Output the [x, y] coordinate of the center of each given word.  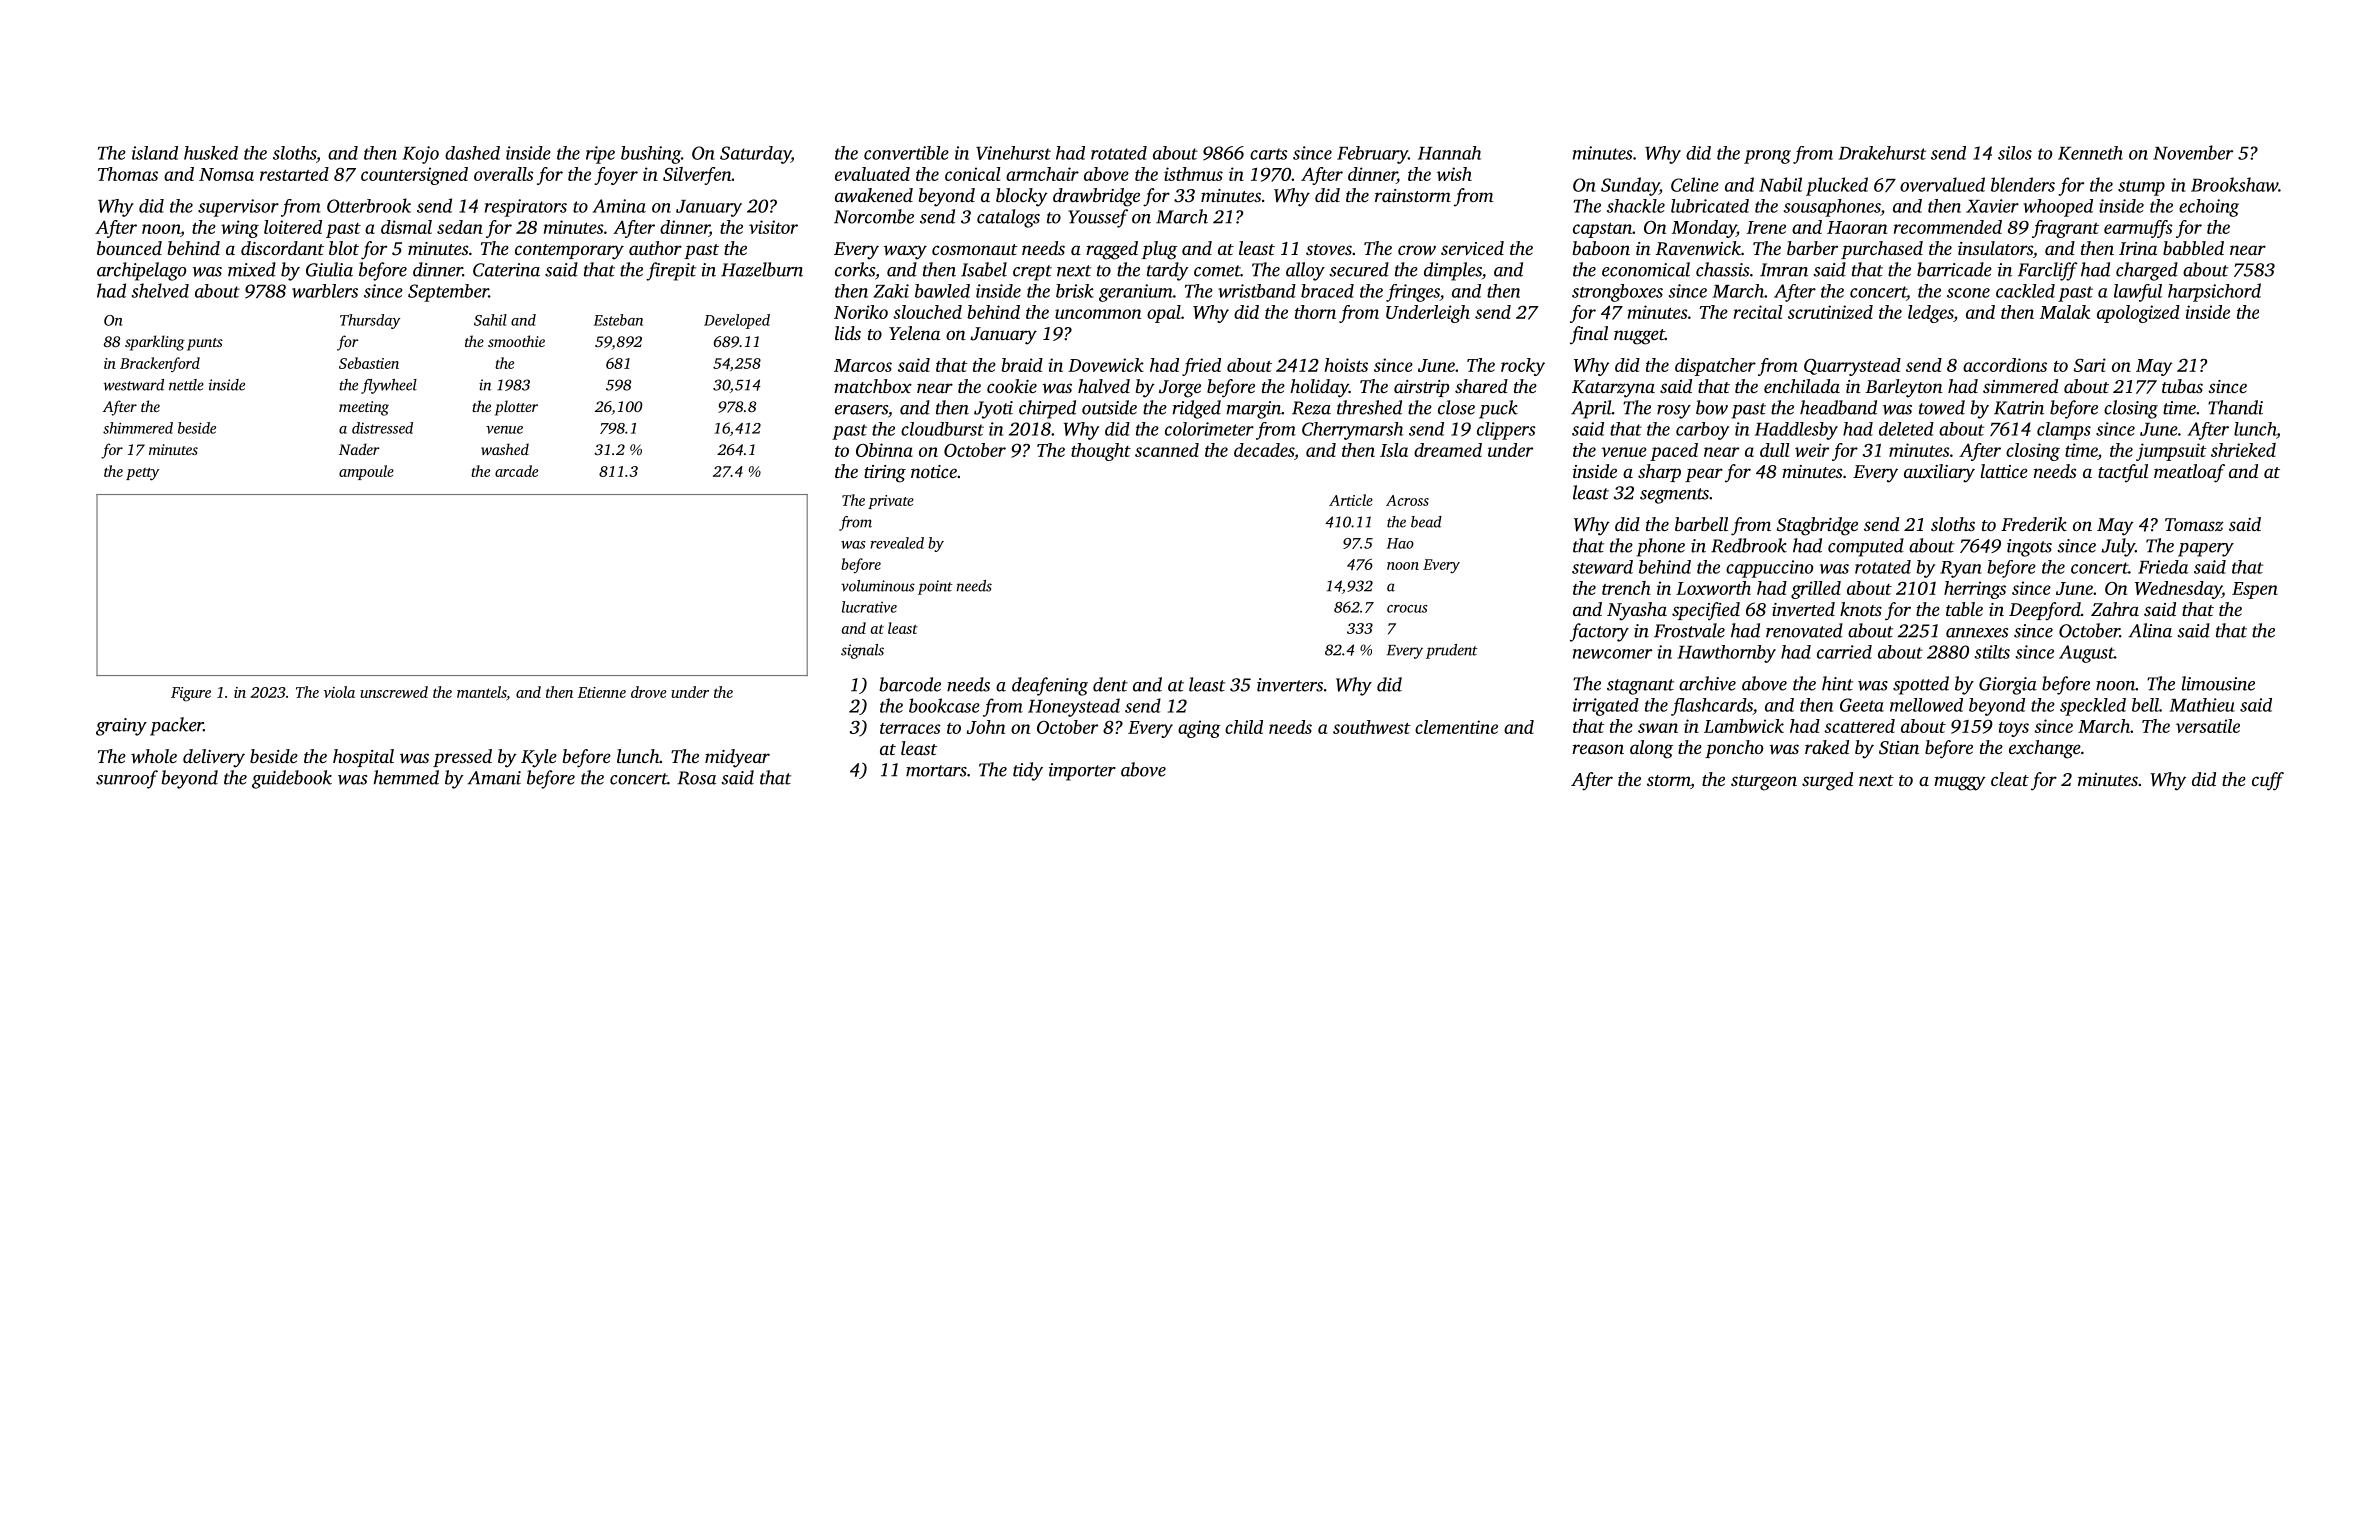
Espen [2255, 590]
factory [1599, 632]
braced [1327, 291]
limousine [2218, 683]
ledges [1931, 314]
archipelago [141, 271]
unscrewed [394, 692]
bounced [129, 248]
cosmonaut [975, 249]
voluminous [878, 586]
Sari [2090, 365]
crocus [1407, 609]
